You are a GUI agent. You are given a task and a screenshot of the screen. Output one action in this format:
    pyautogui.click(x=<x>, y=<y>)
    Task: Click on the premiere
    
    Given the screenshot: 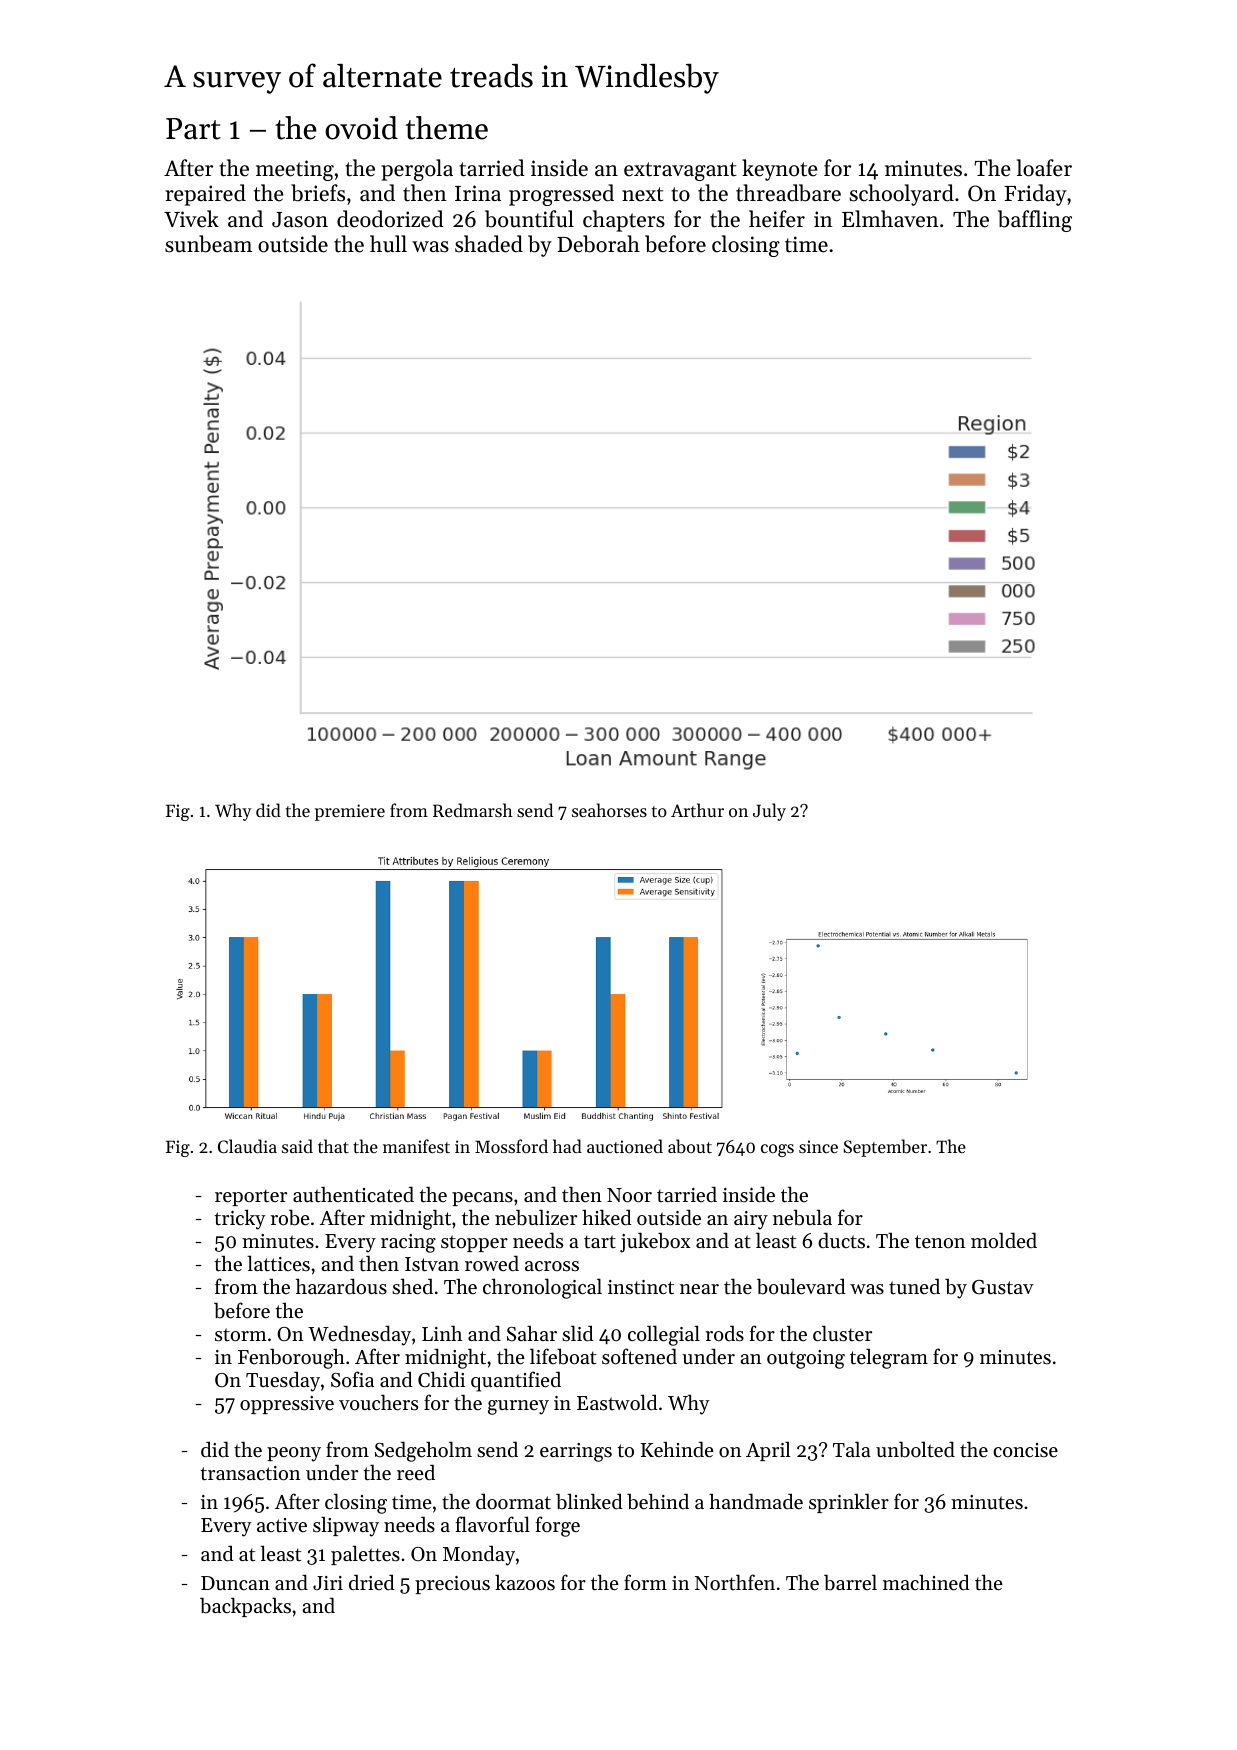 What is the action you would take?
    pyautogui.click(x=350, y=812)
